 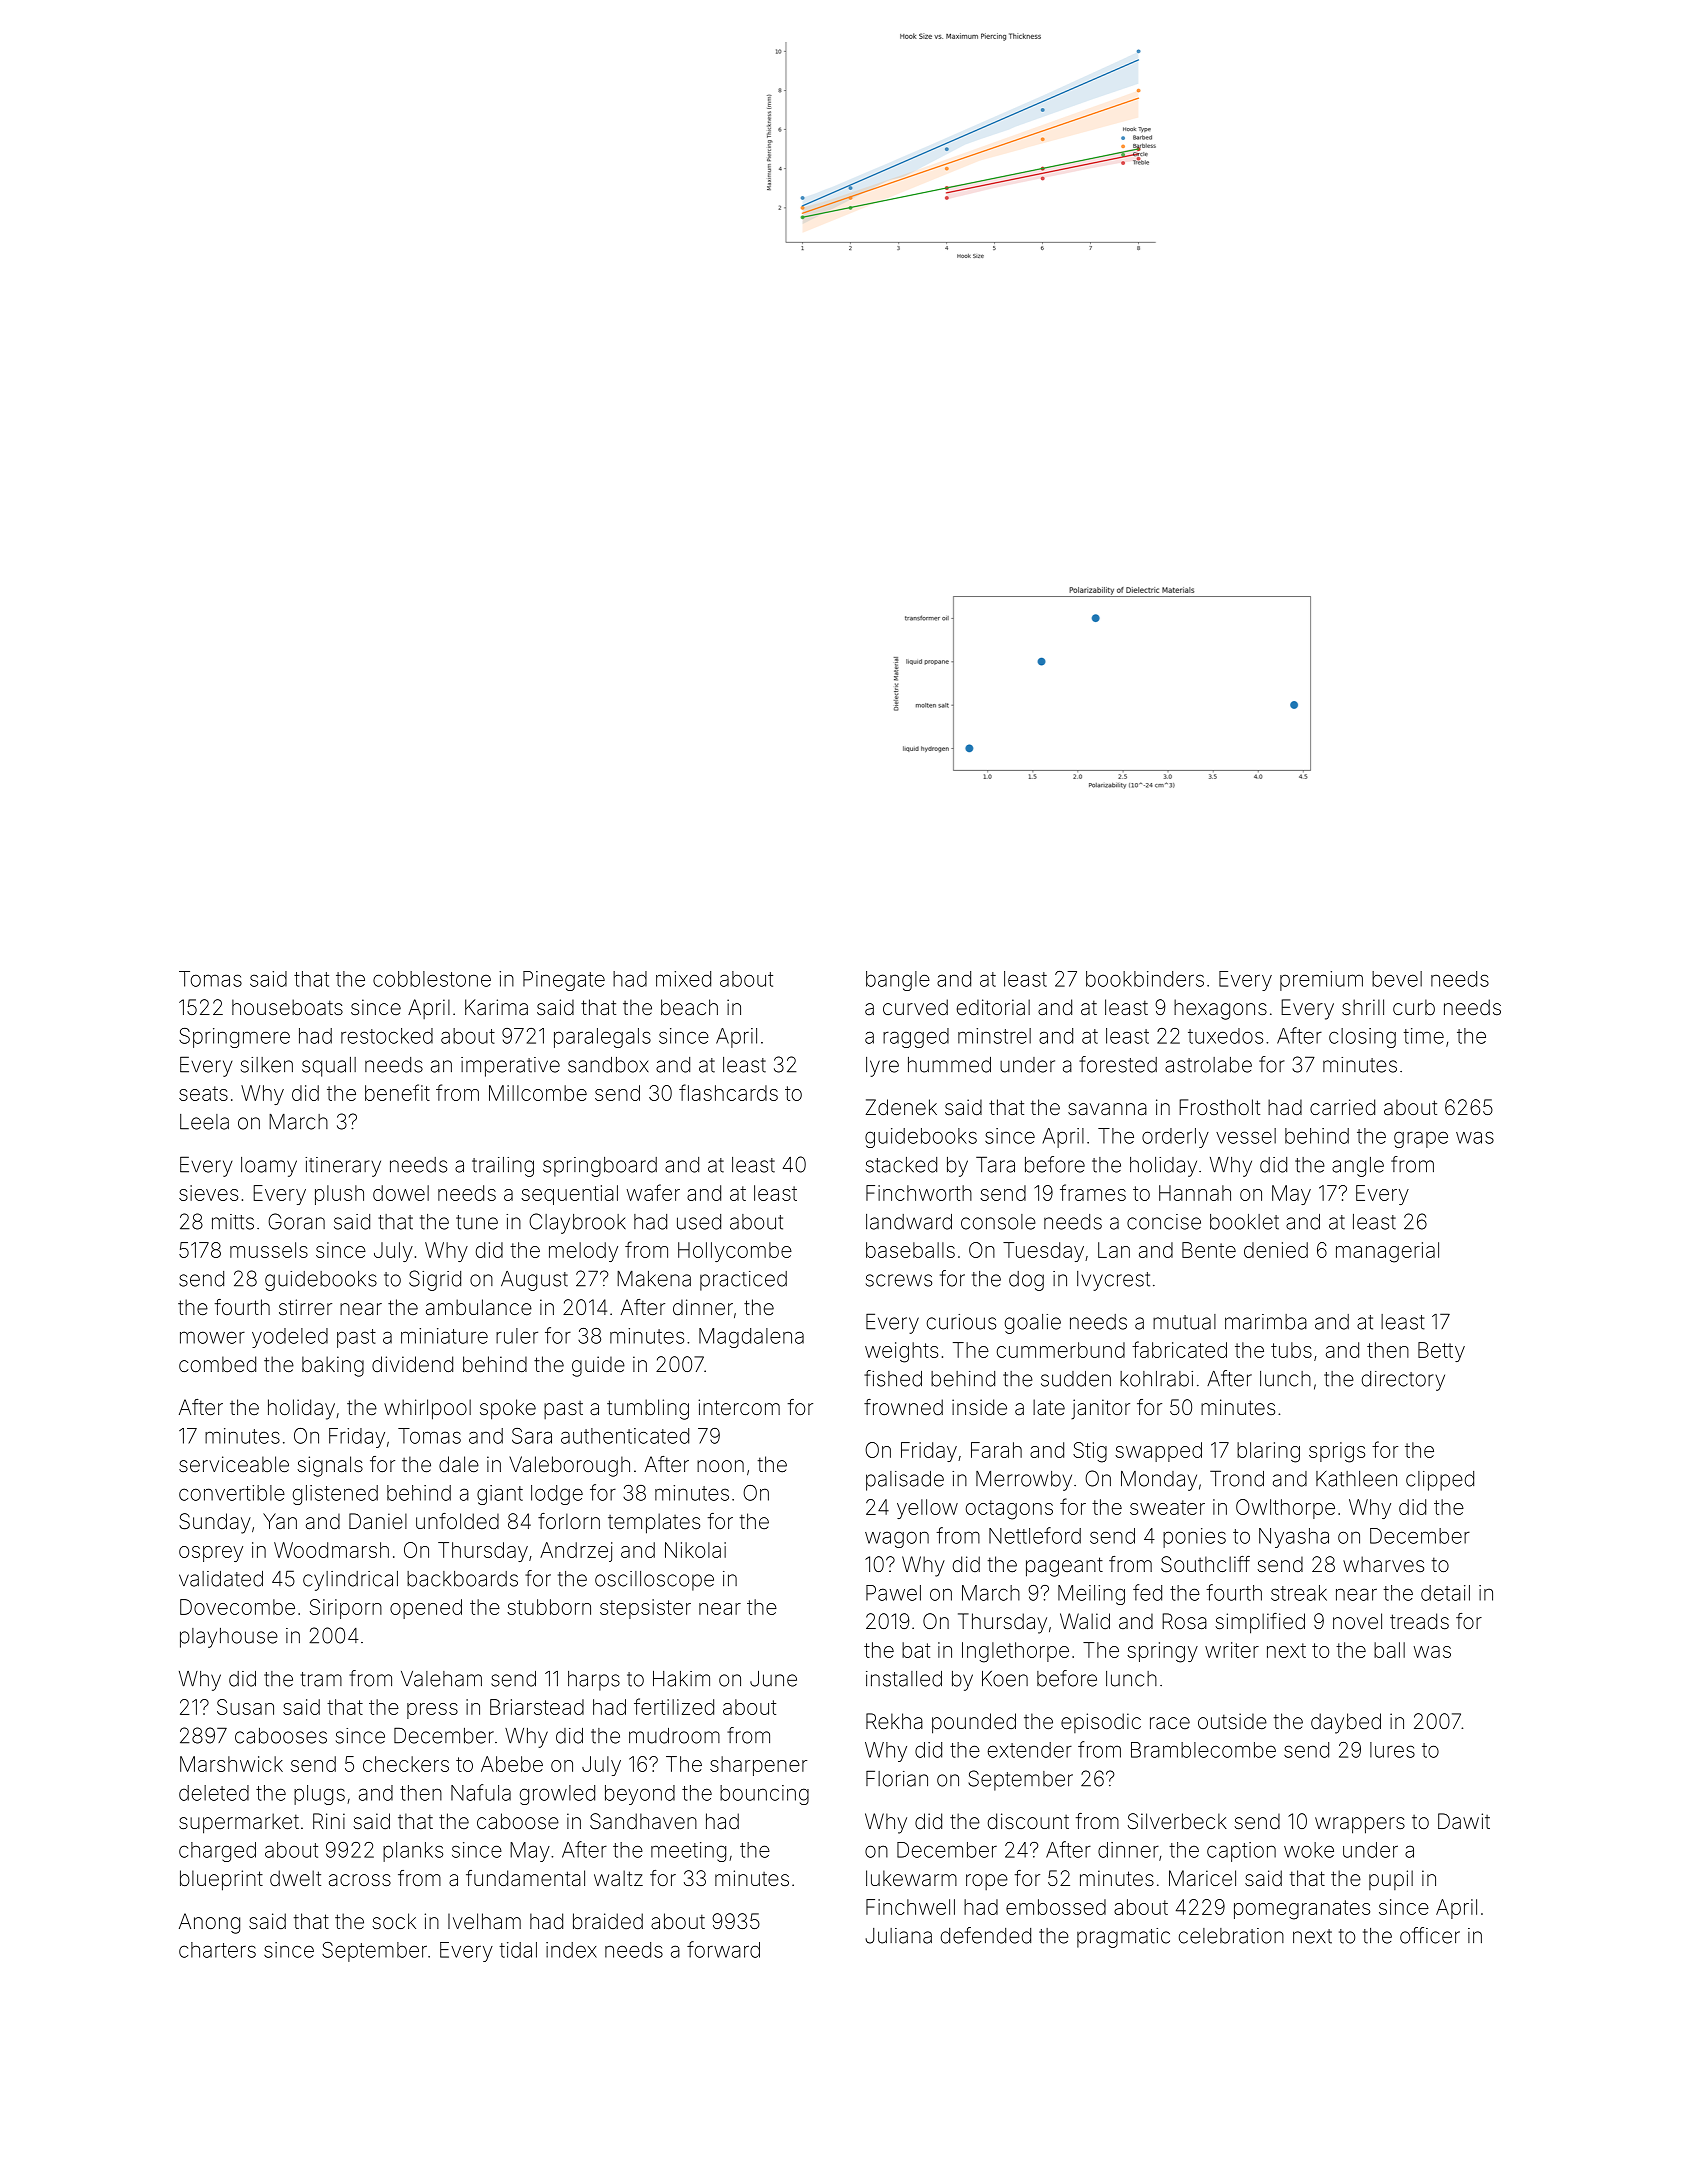 I want to click on Juliana, so click(x=898, y=1936).
